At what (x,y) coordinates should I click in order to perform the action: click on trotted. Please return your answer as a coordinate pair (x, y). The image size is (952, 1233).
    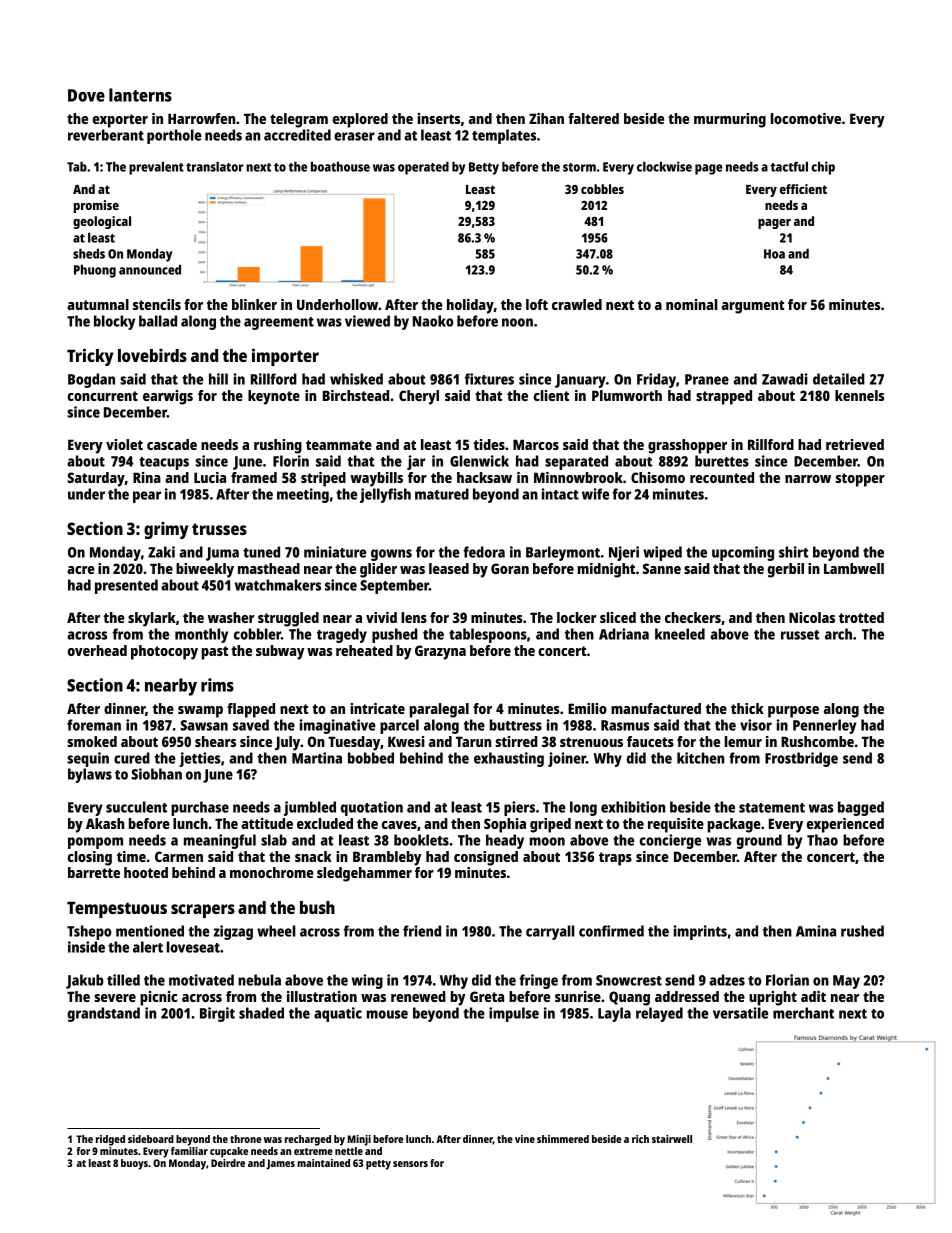
    Looking at the image, I should click on (861, 617).
